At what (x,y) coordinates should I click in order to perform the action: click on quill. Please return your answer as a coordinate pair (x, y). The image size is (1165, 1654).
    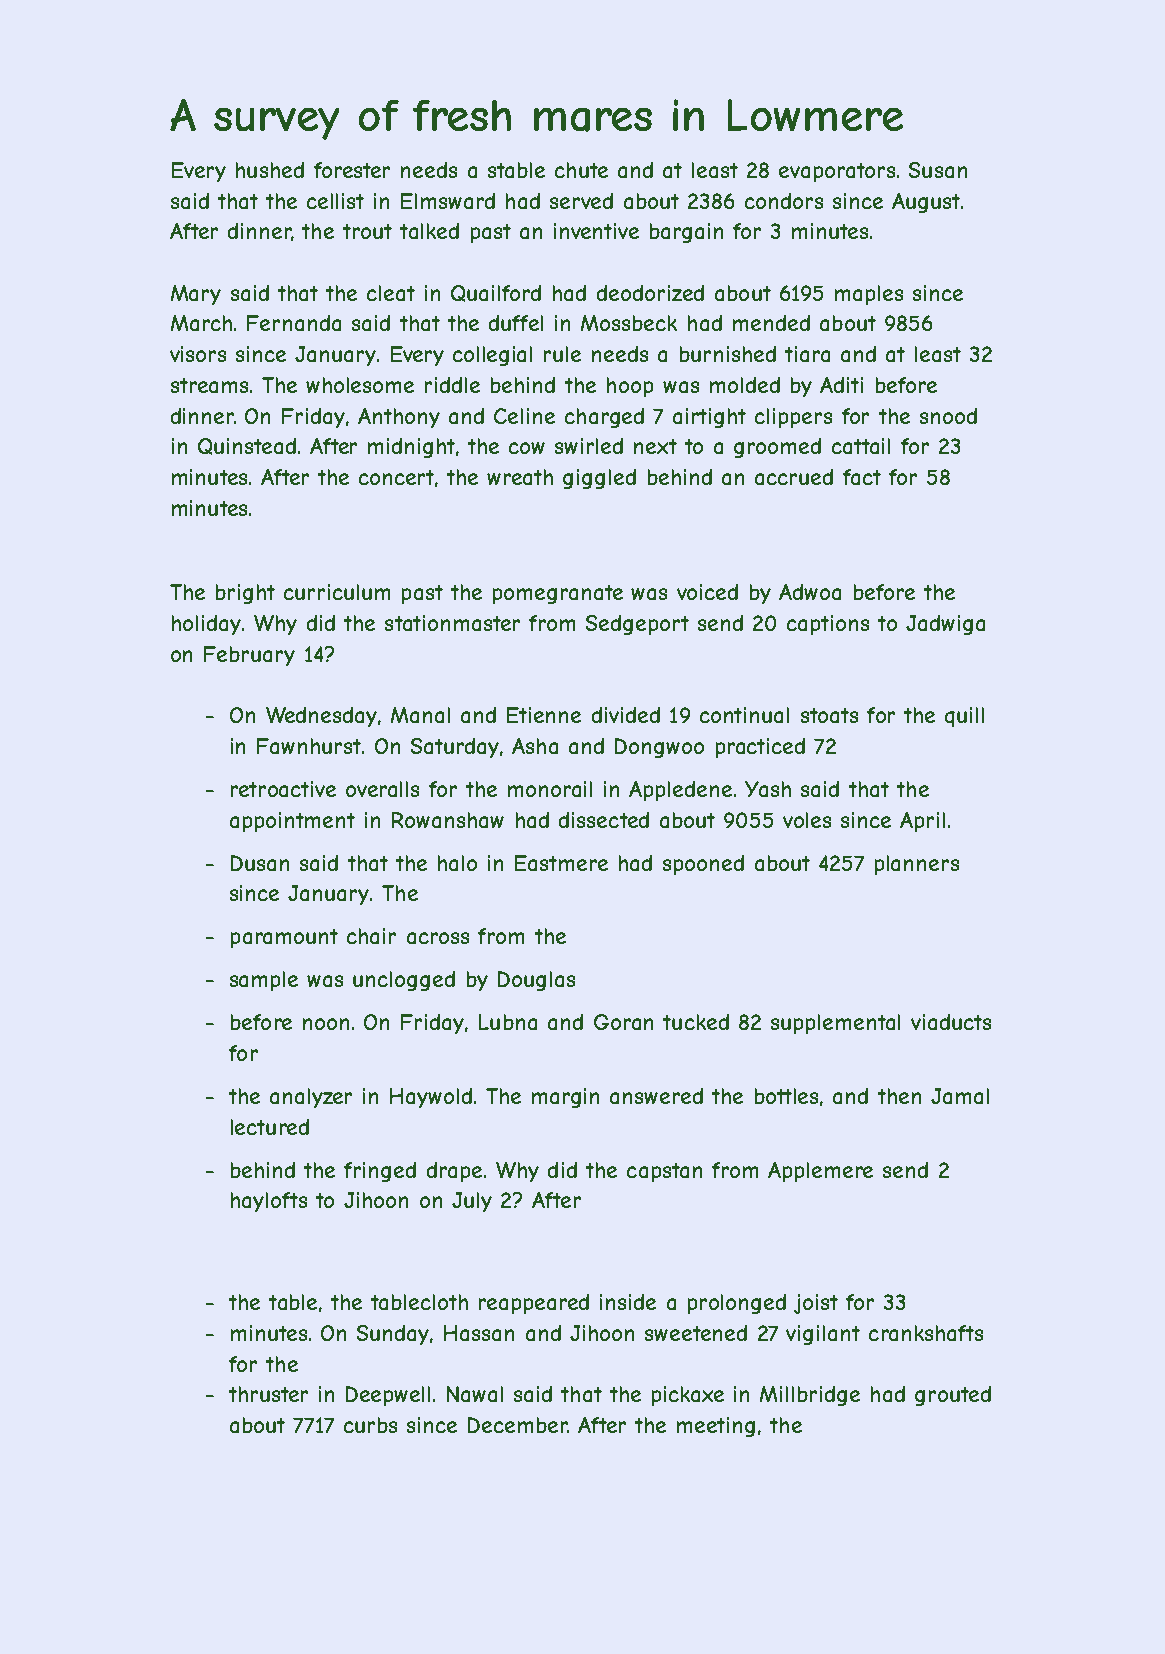
    Looking at the image, I should click on (964, 717).
